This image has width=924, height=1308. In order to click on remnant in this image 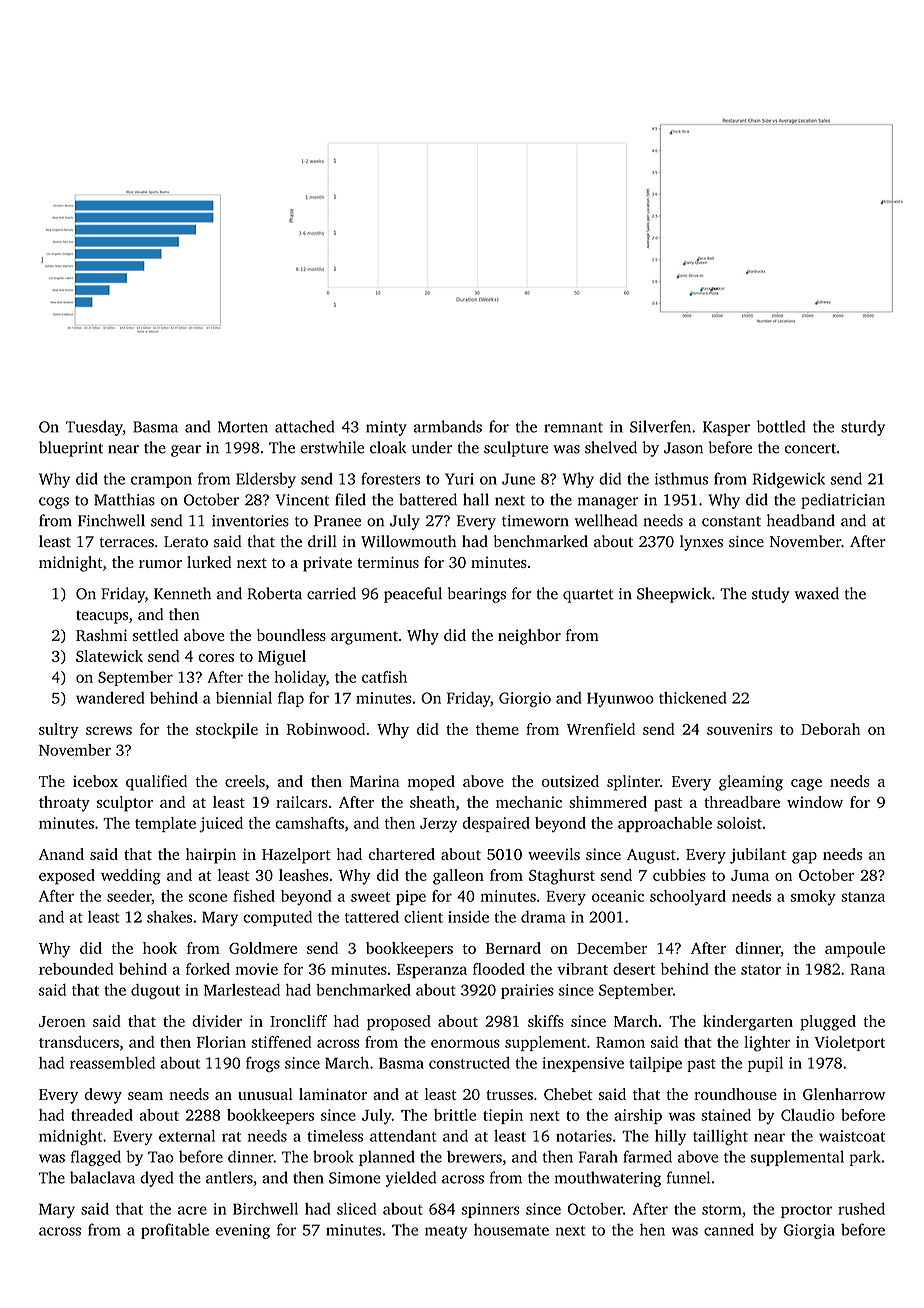, I will do `click(573, 428)`.
